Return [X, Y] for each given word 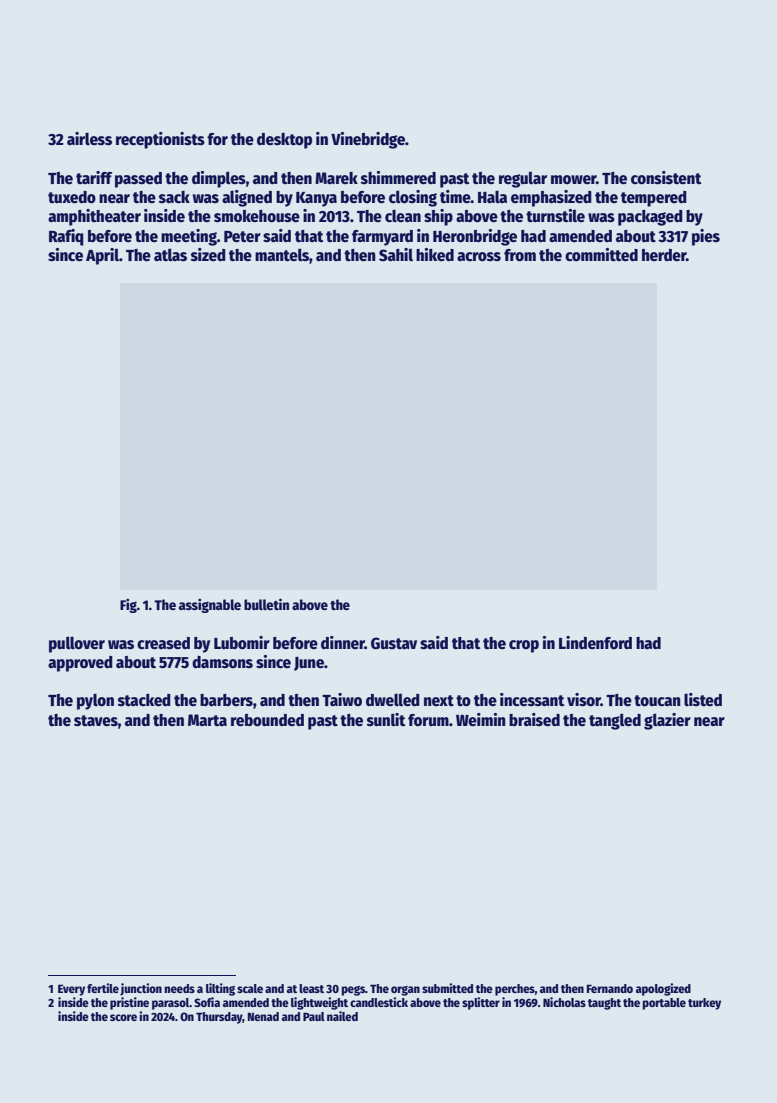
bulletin [266, 604]
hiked [435, 255]
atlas [170, 255]
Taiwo [342, 699]
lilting [220, 989]
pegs [353, 991]
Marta [207, 720]
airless [89, 139]
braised [534, 720]
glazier [667, 721]
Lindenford [595, 642]
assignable [210, 605]
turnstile [555, 216]
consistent [666, 178]
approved [80, 664]
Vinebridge [368, 140]
